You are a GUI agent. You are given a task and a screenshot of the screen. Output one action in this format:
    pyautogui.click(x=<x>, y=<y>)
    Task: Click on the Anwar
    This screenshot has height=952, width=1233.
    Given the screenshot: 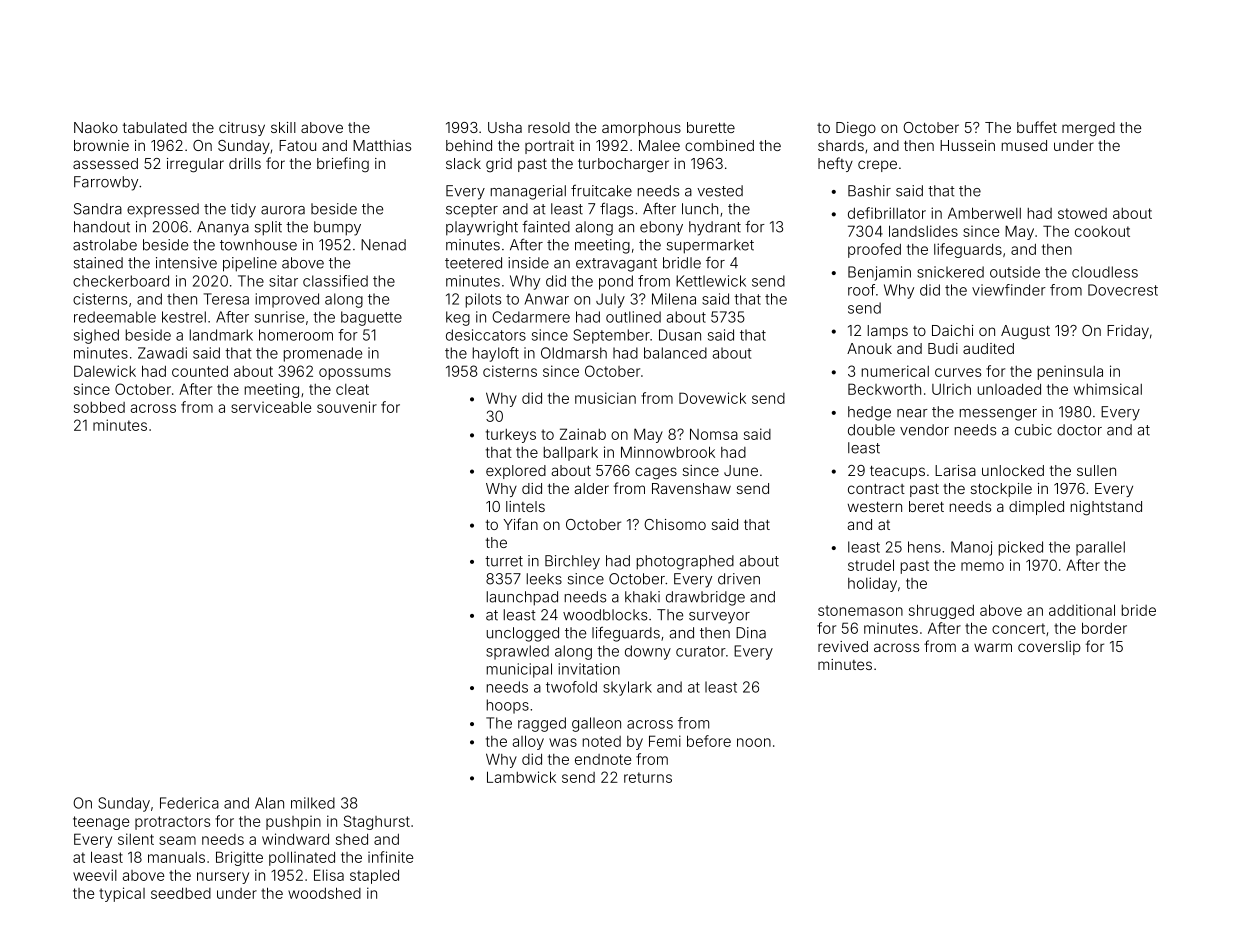 What is the action you would take?
    pyautogui.click(x=547, y=299)
